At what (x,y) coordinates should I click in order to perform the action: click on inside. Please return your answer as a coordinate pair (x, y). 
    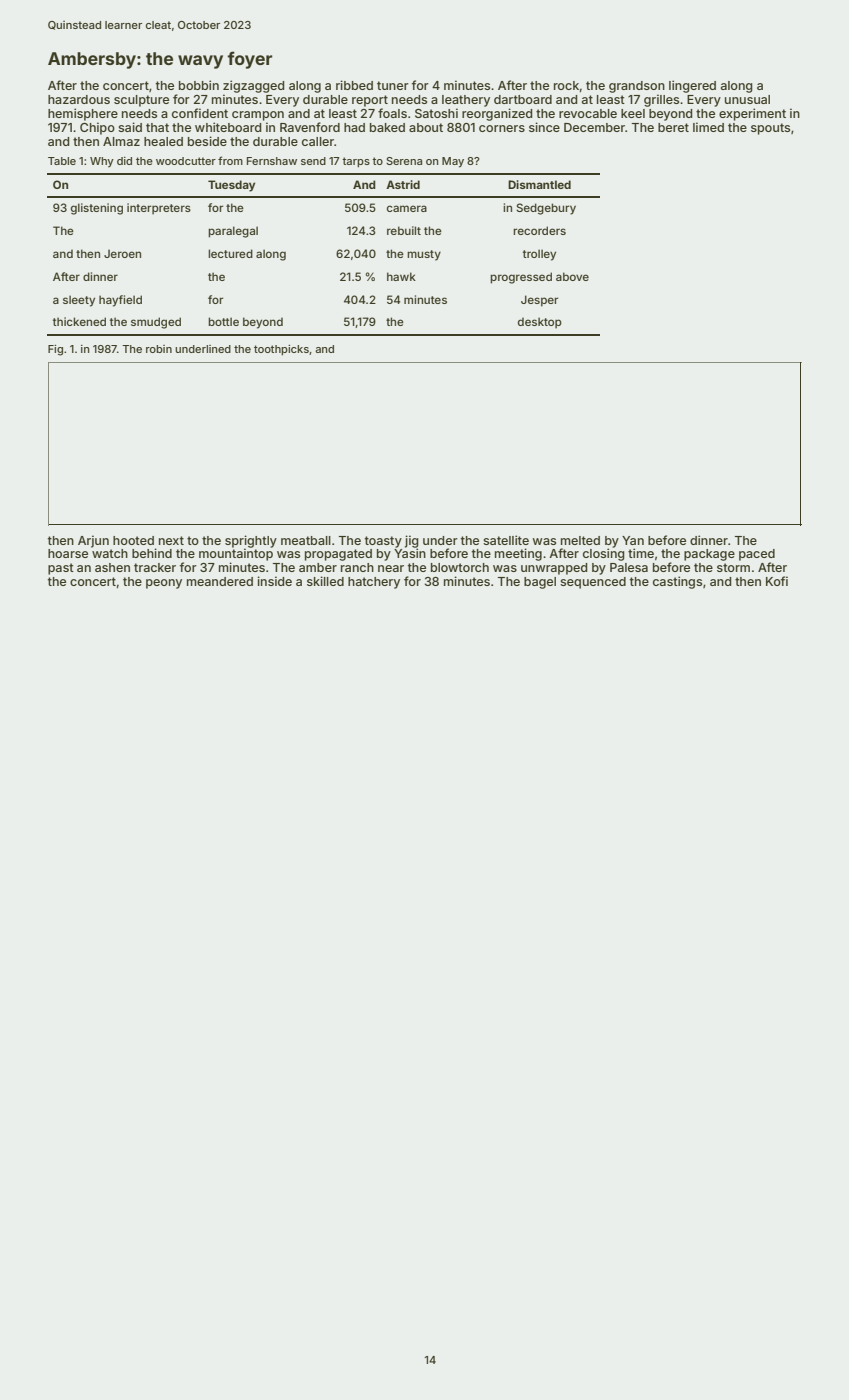
    Looking at the image, I should click on (274, 581).
